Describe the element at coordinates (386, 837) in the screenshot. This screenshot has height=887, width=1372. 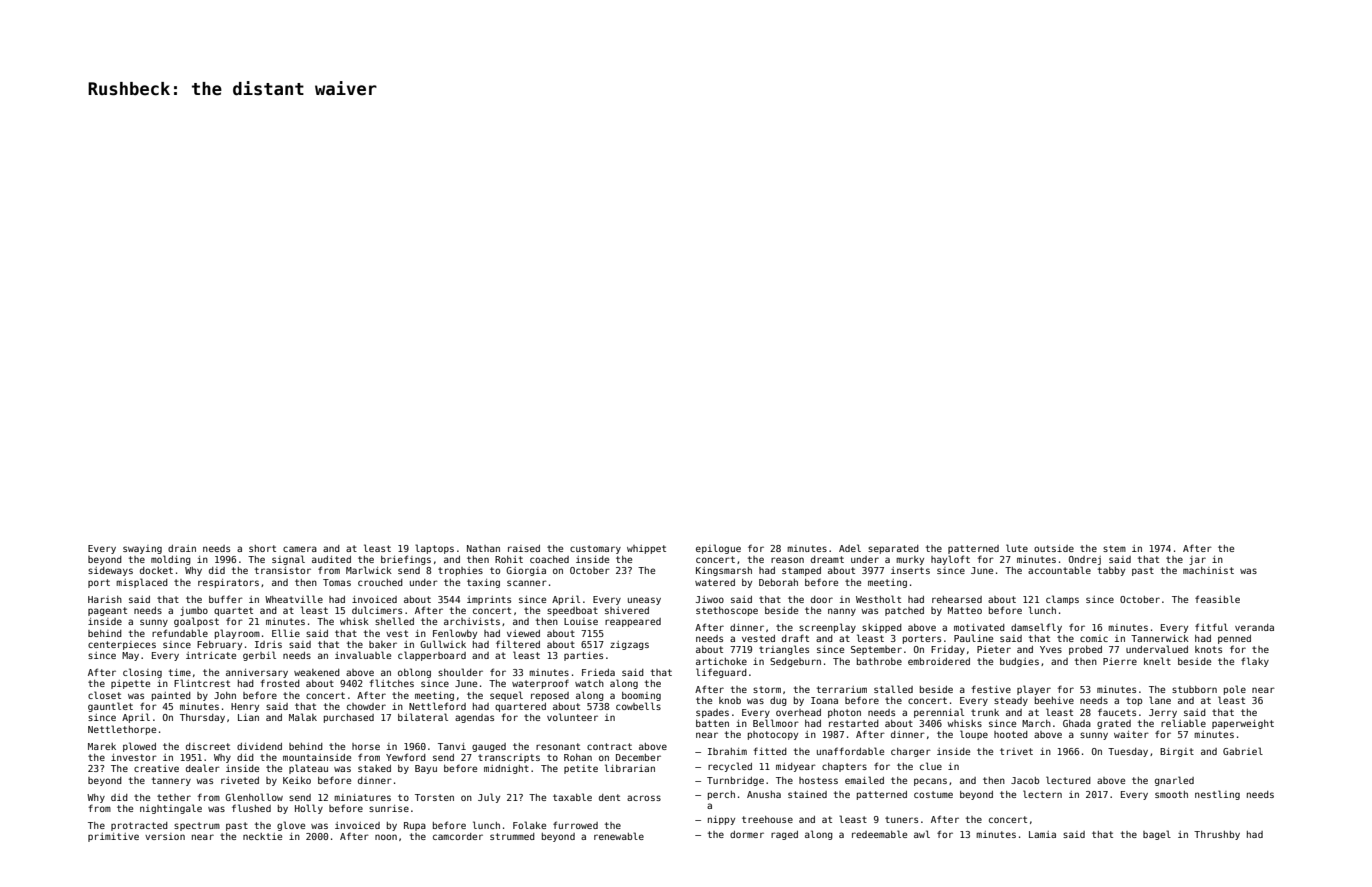
I see `noon` at that location.
